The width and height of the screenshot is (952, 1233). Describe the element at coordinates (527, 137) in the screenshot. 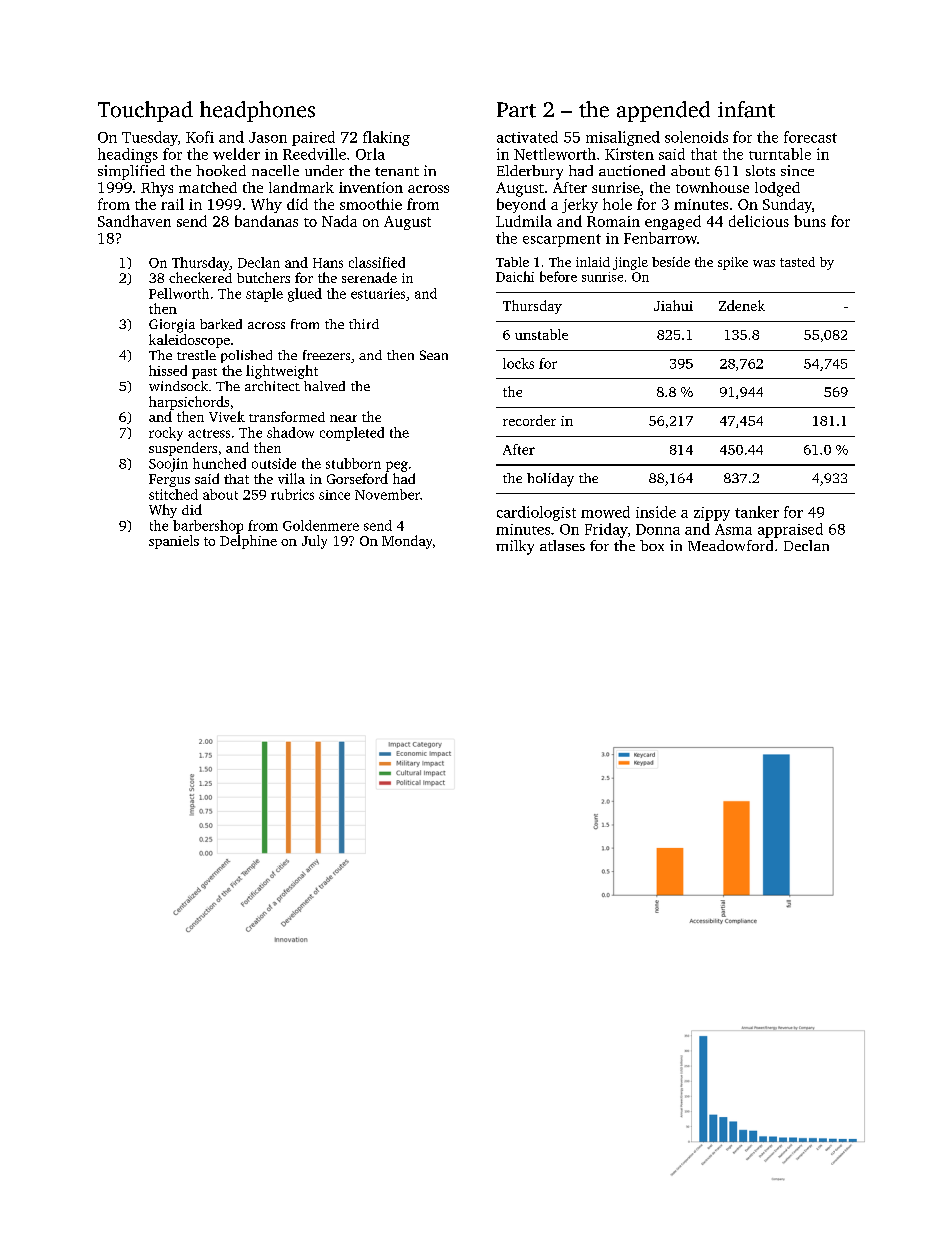

I see `activated` at that location.
